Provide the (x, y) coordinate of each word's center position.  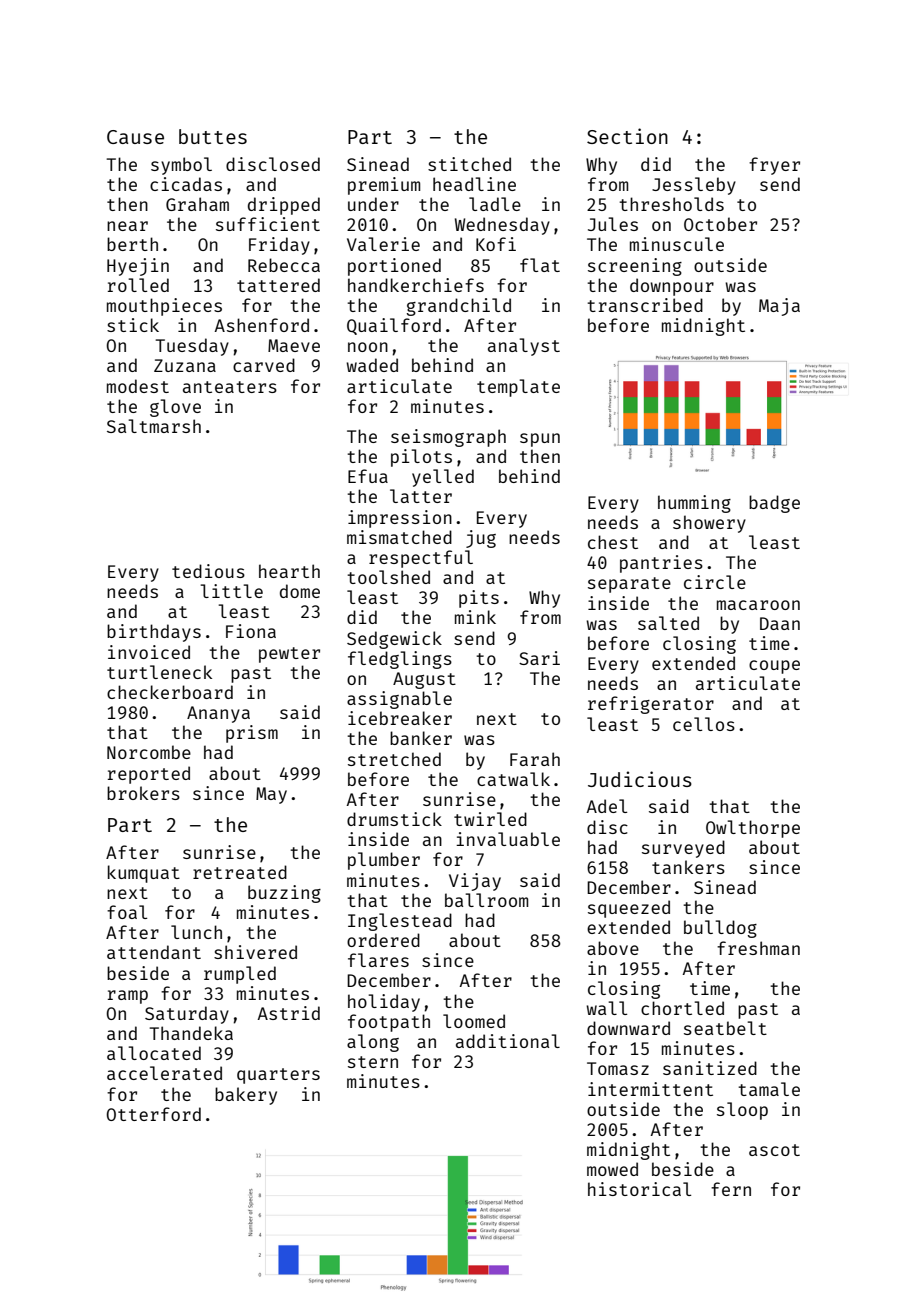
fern (731, 1189)
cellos (704, 724)
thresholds (671, 204)
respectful (421, 559)
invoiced (149, 652)
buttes (213, 136)
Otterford (154, 1114)
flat (540, 265)
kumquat (144, 874)
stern (373, 1062)
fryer (774, 166)
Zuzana (185, 365)
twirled (490, 819)
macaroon (758, 605)
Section (627, 136)
